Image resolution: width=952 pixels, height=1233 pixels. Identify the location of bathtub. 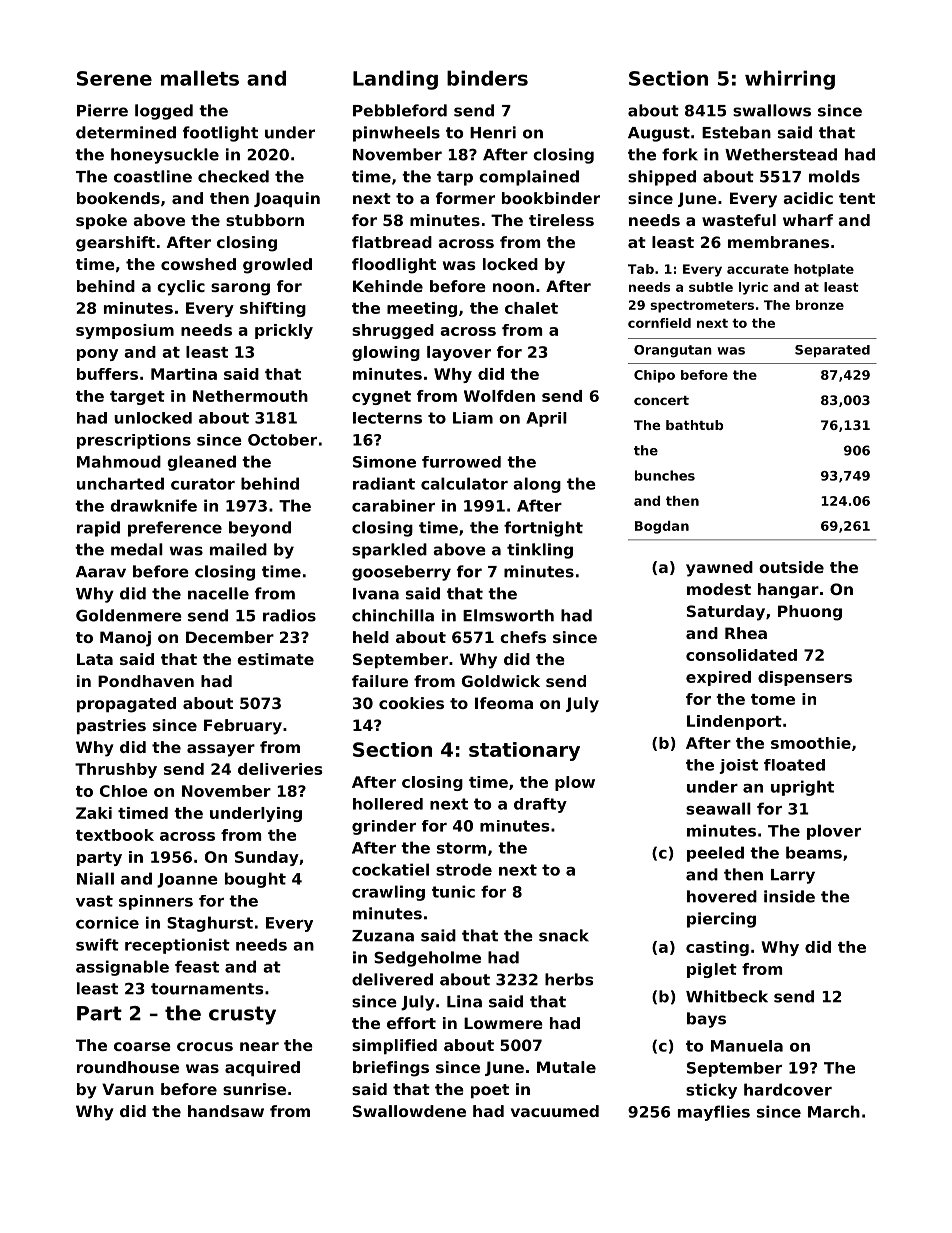
(694, 425).
